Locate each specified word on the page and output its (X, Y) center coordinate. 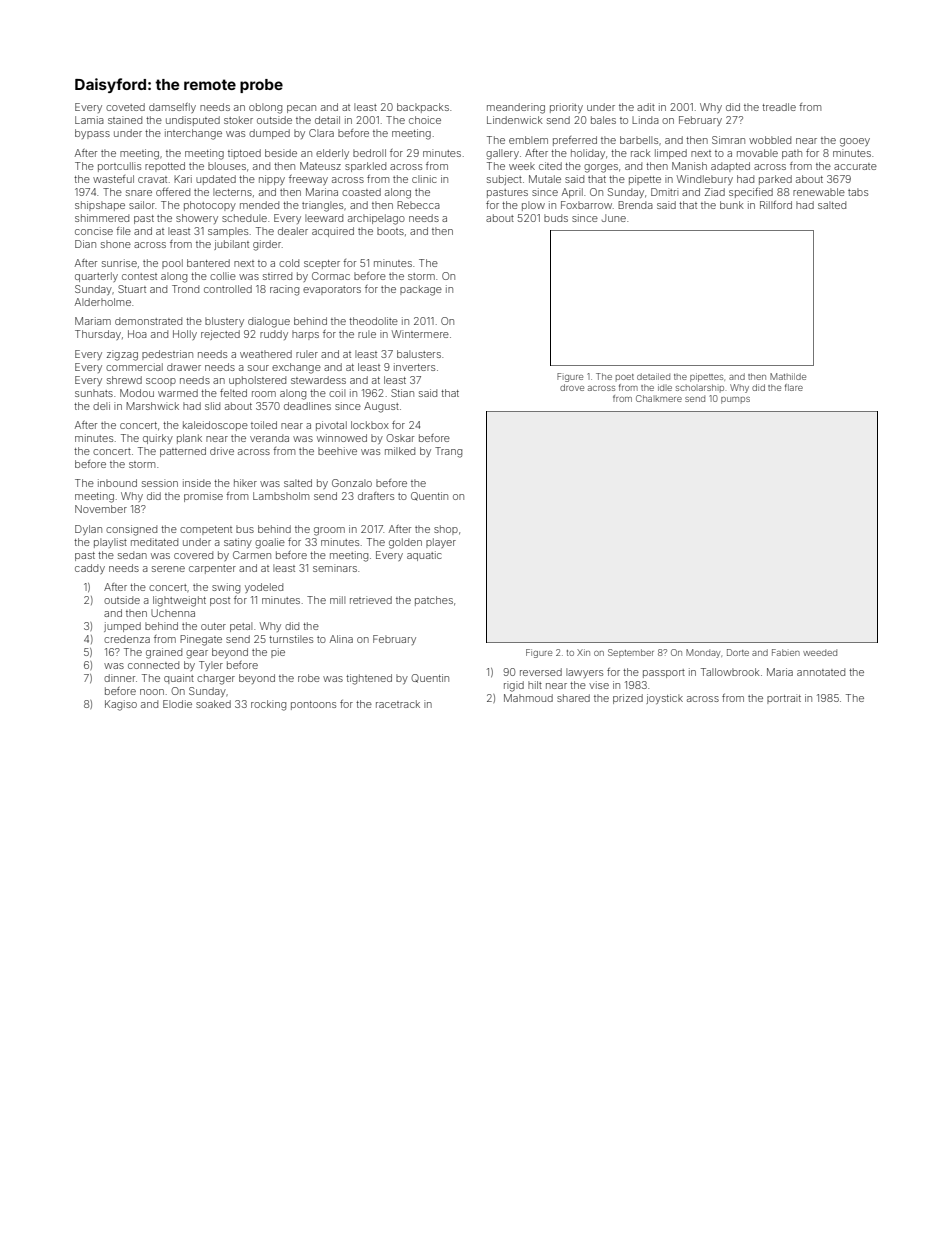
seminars (335, 568)
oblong (265, 108)
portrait (784, 699)
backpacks (423, 108)
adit (646, 107)
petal (241, 627)
